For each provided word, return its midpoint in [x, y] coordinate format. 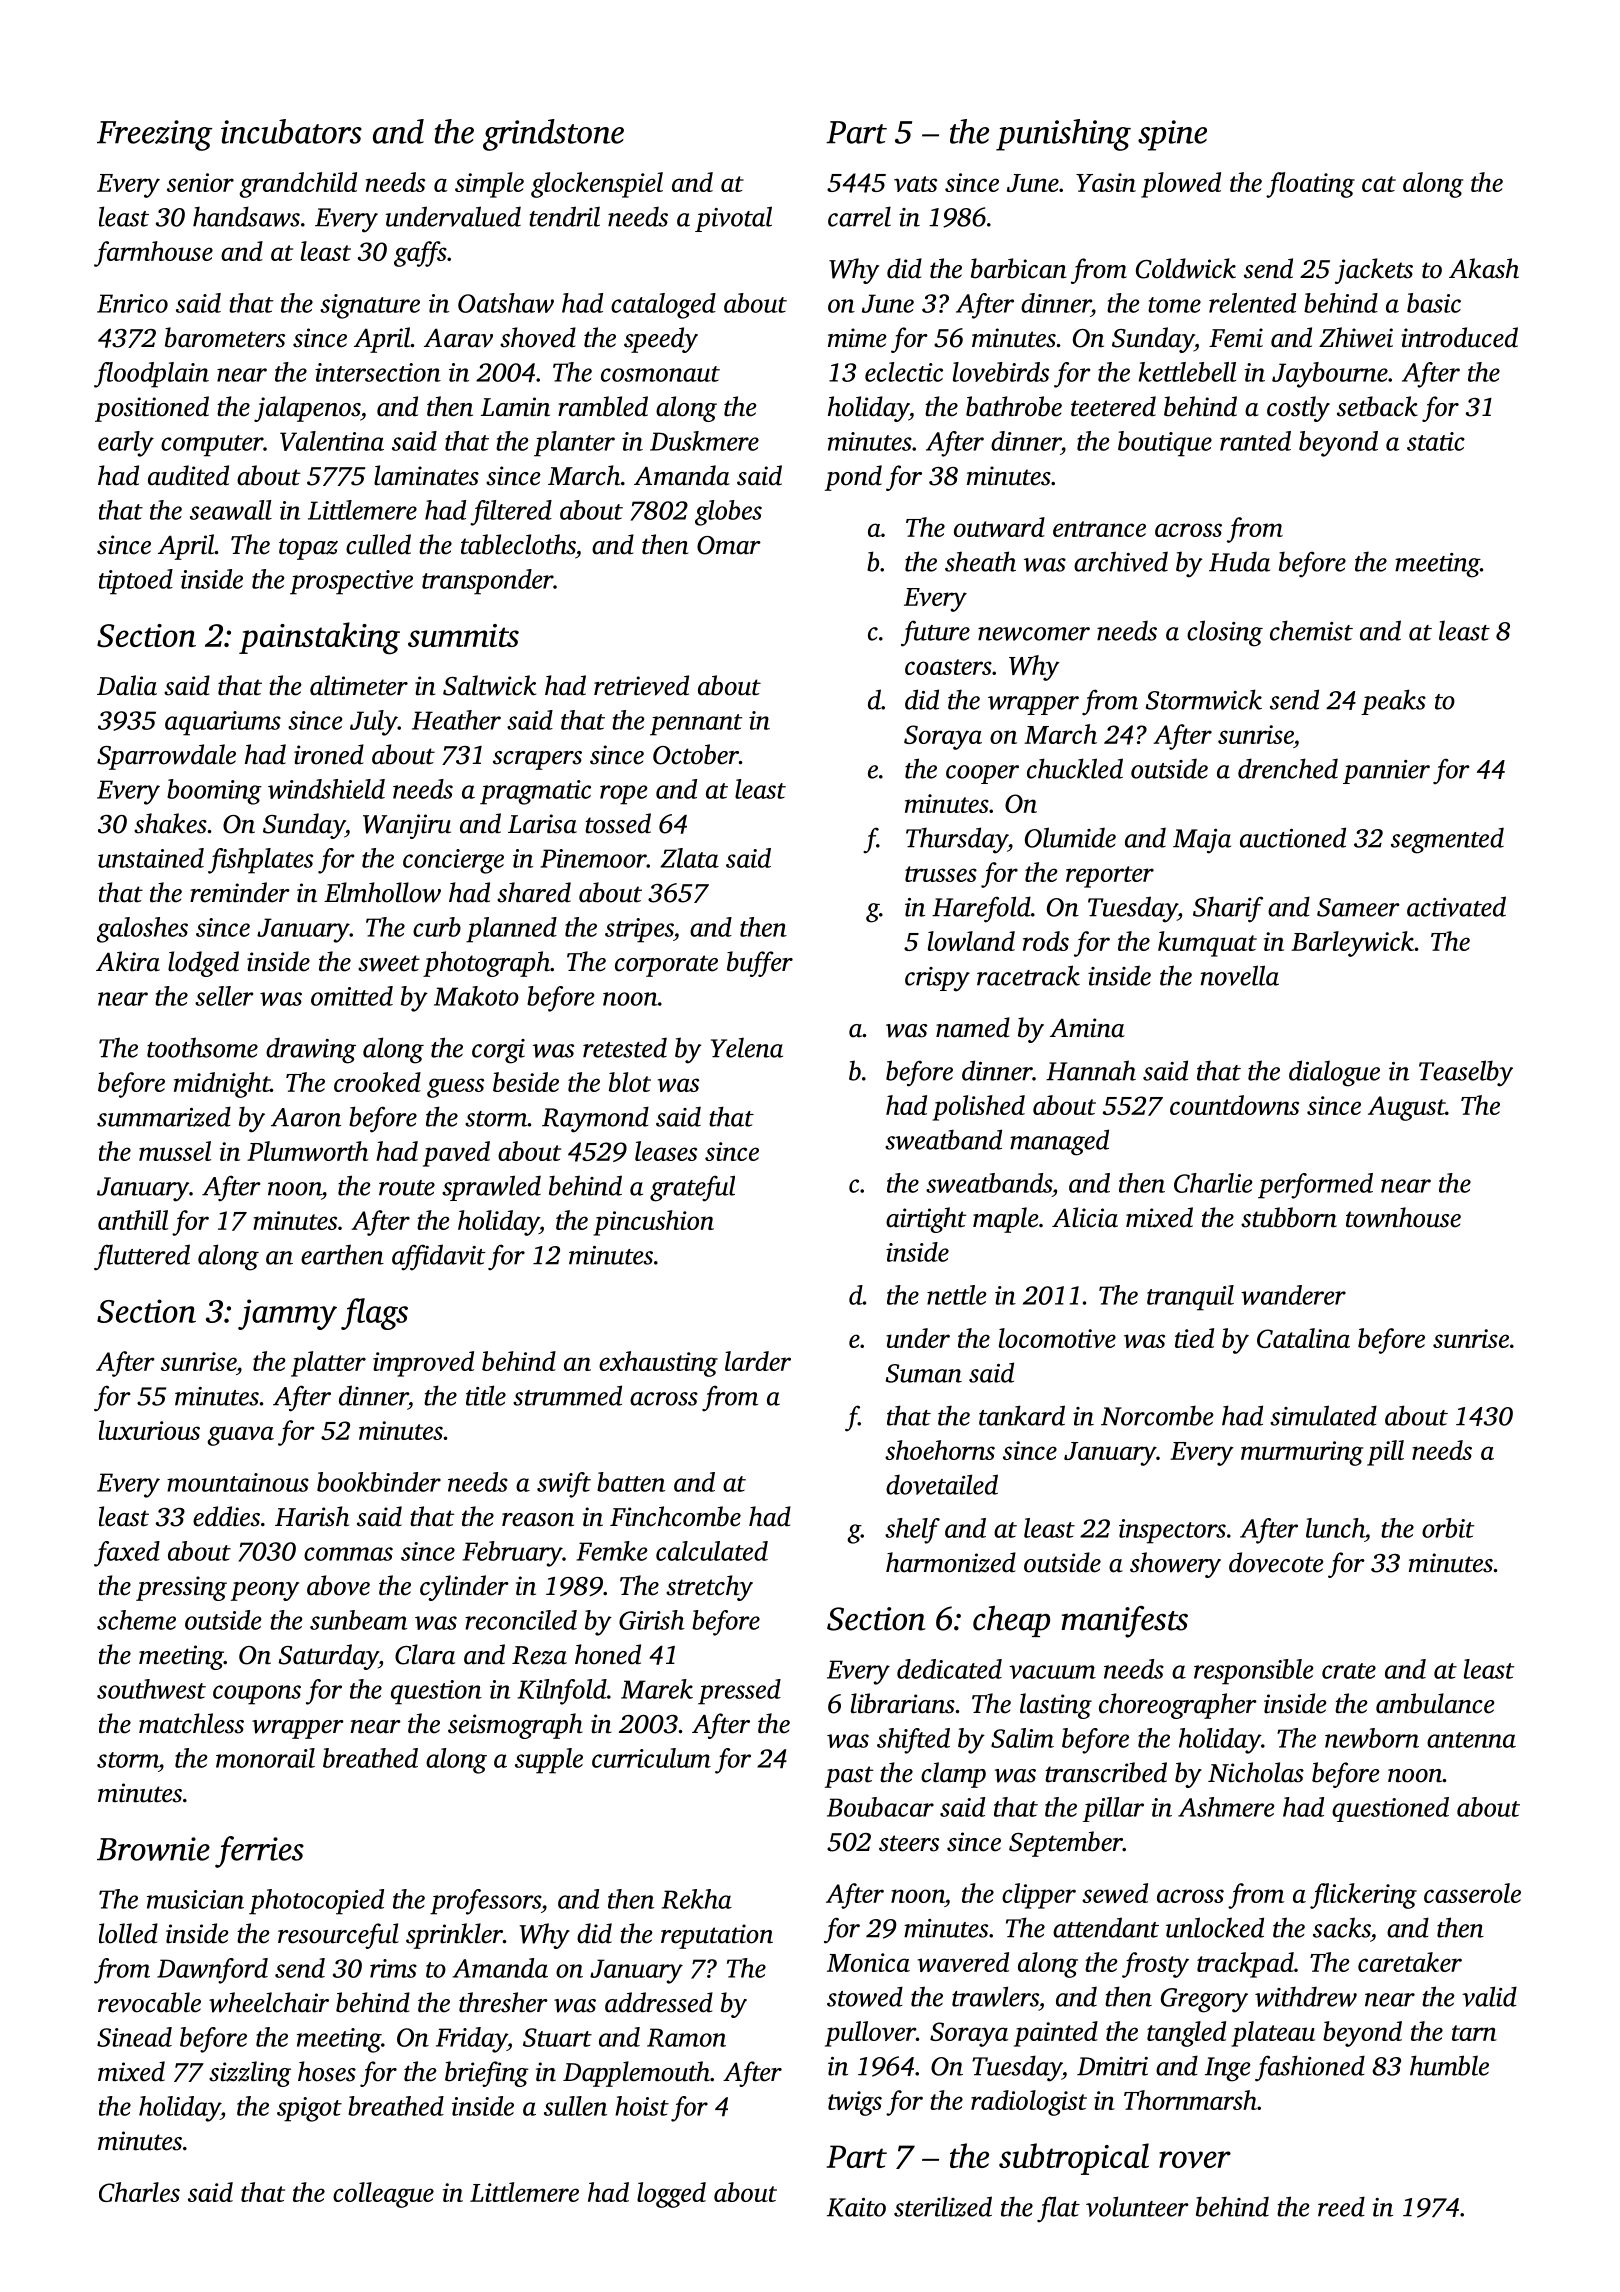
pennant [696, 725]
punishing [1063, 135]
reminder [240, 892]
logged [671, 2195]
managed [1059, 1142]
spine [1172, 135]
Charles [139, 2192]
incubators [291, 131]
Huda [1239, 561]
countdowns [1234, 1105]
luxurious [149, 1430]
